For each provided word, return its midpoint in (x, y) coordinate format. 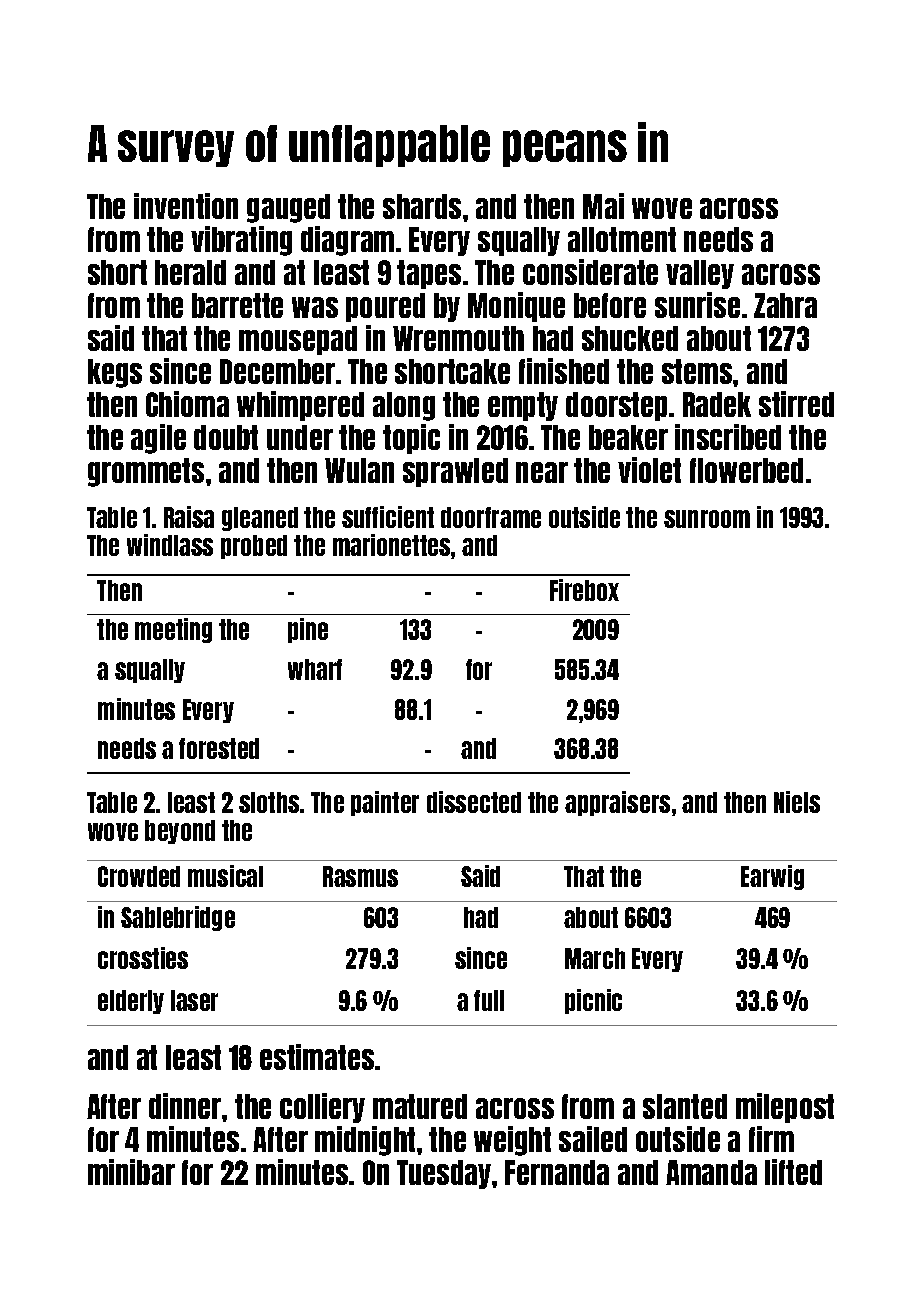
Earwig (772, 877)
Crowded (139, 876)
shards (422, 206)
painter (385, 803)
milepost (785, 1108)
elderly (131, 1002)
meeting (173, 630)
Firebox (584, 590)
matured (420, 1106)
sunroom (707, 519)
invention (186, 206)
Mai (603, 206)
